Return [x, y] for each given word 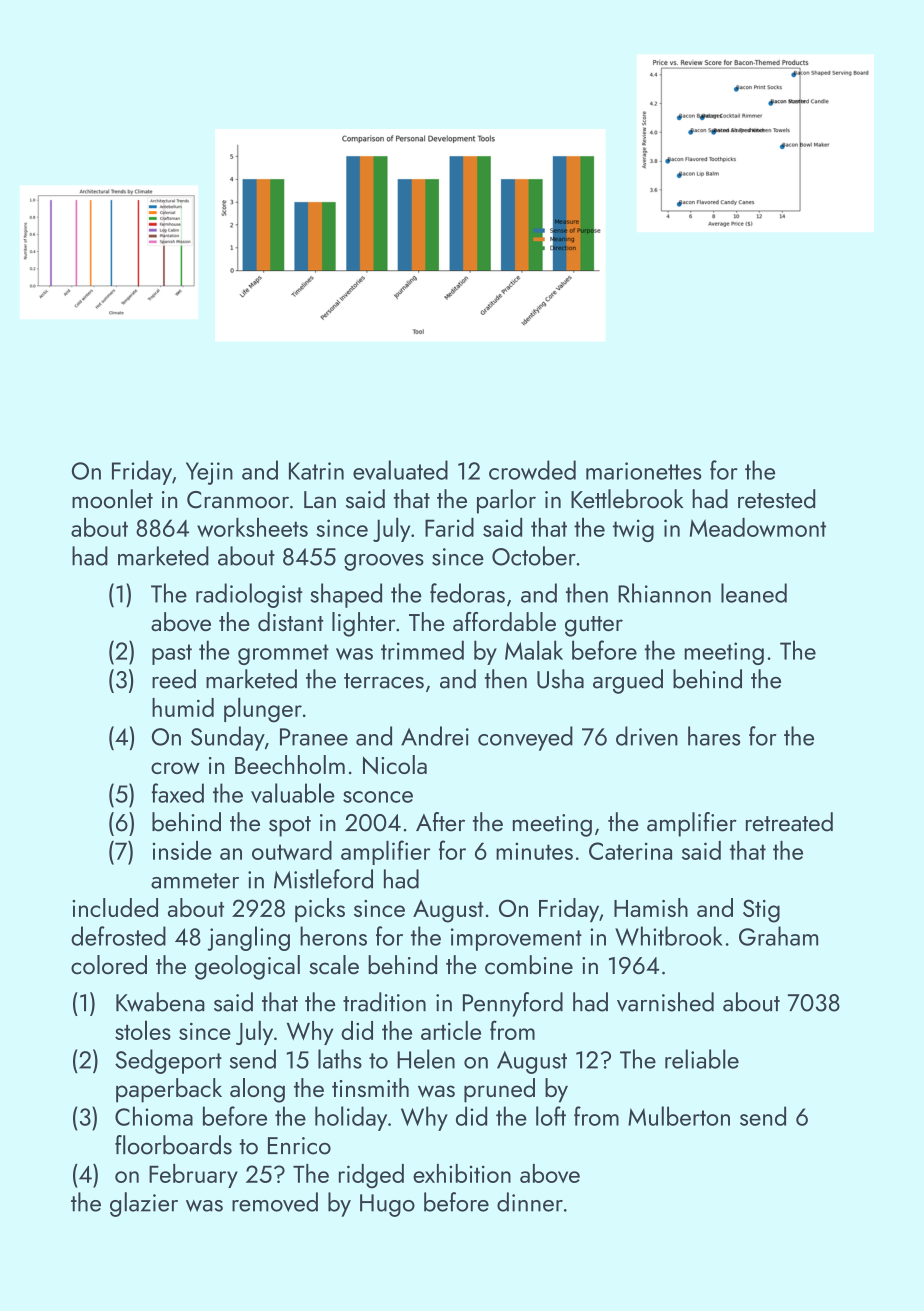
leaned [754, 593]
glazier [144, 1204]
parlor [506, 501]
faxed [178, 793]
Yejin [209, 473]
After [440, 822]
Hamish [651, 907]
